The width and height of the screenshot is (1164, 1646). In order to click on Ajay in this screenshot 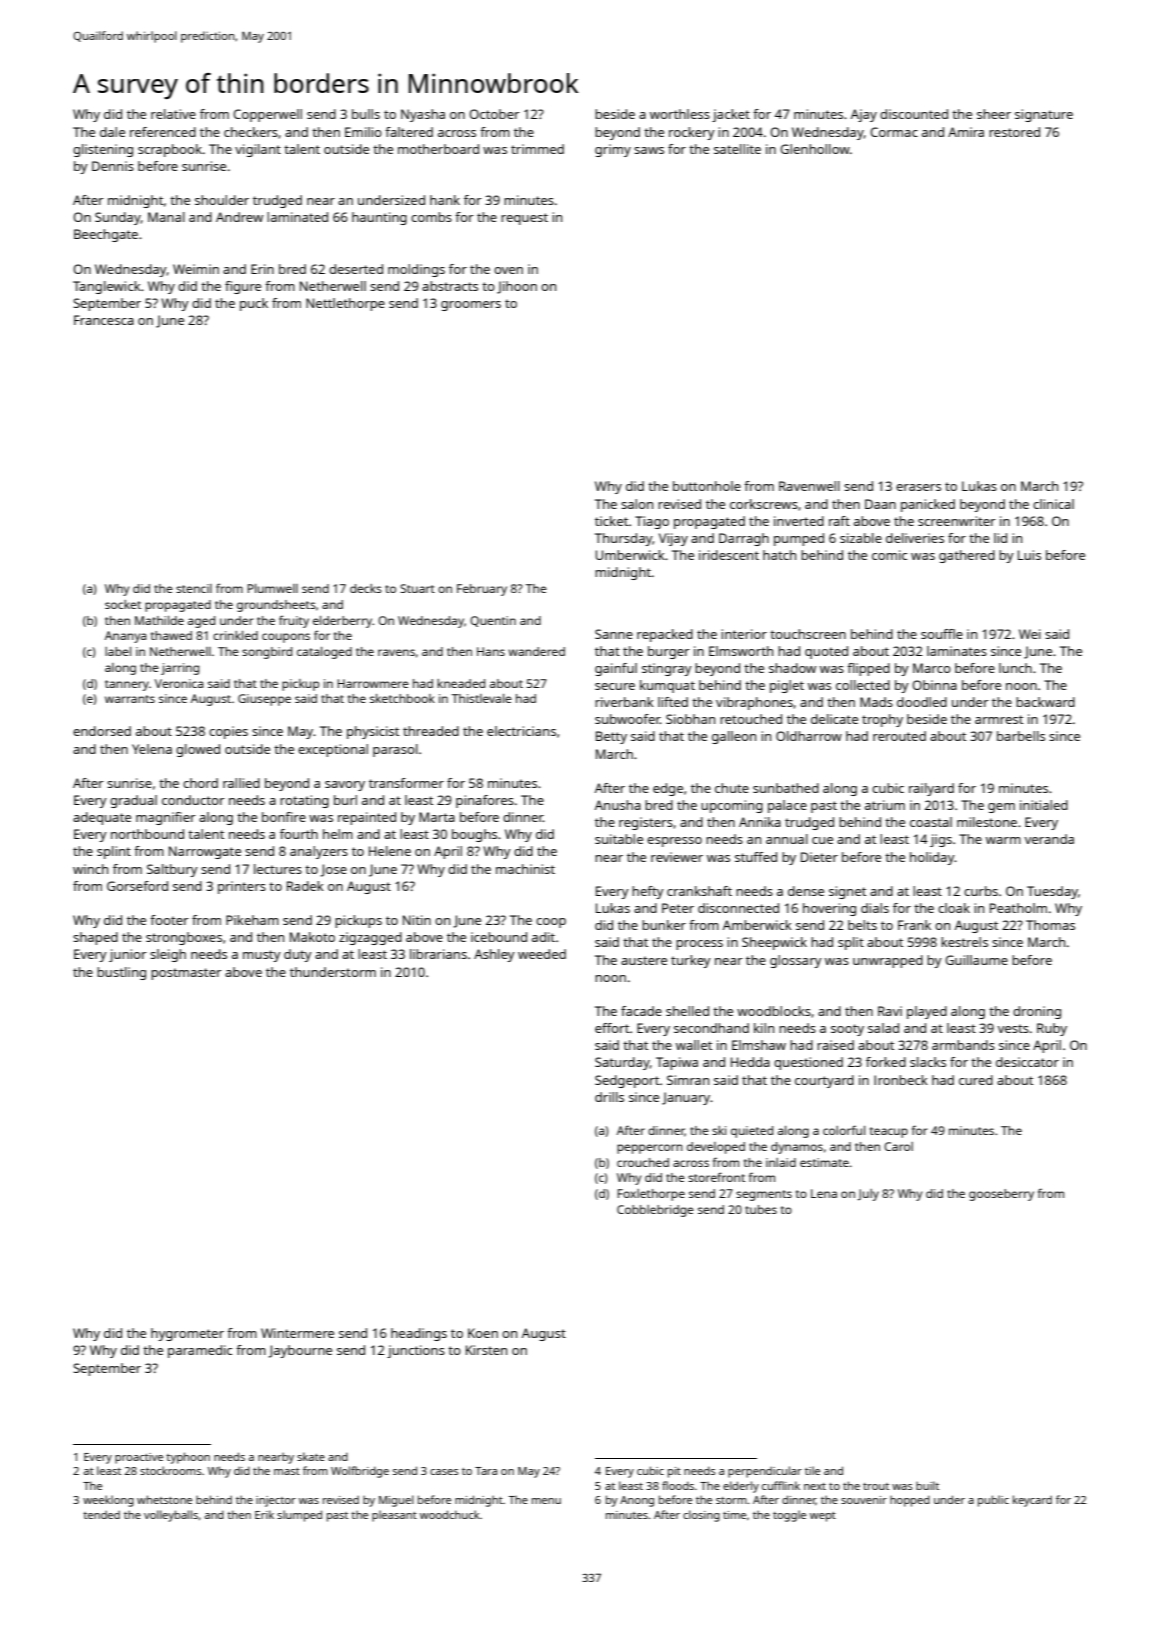, I will do `click(864, 115)`.
